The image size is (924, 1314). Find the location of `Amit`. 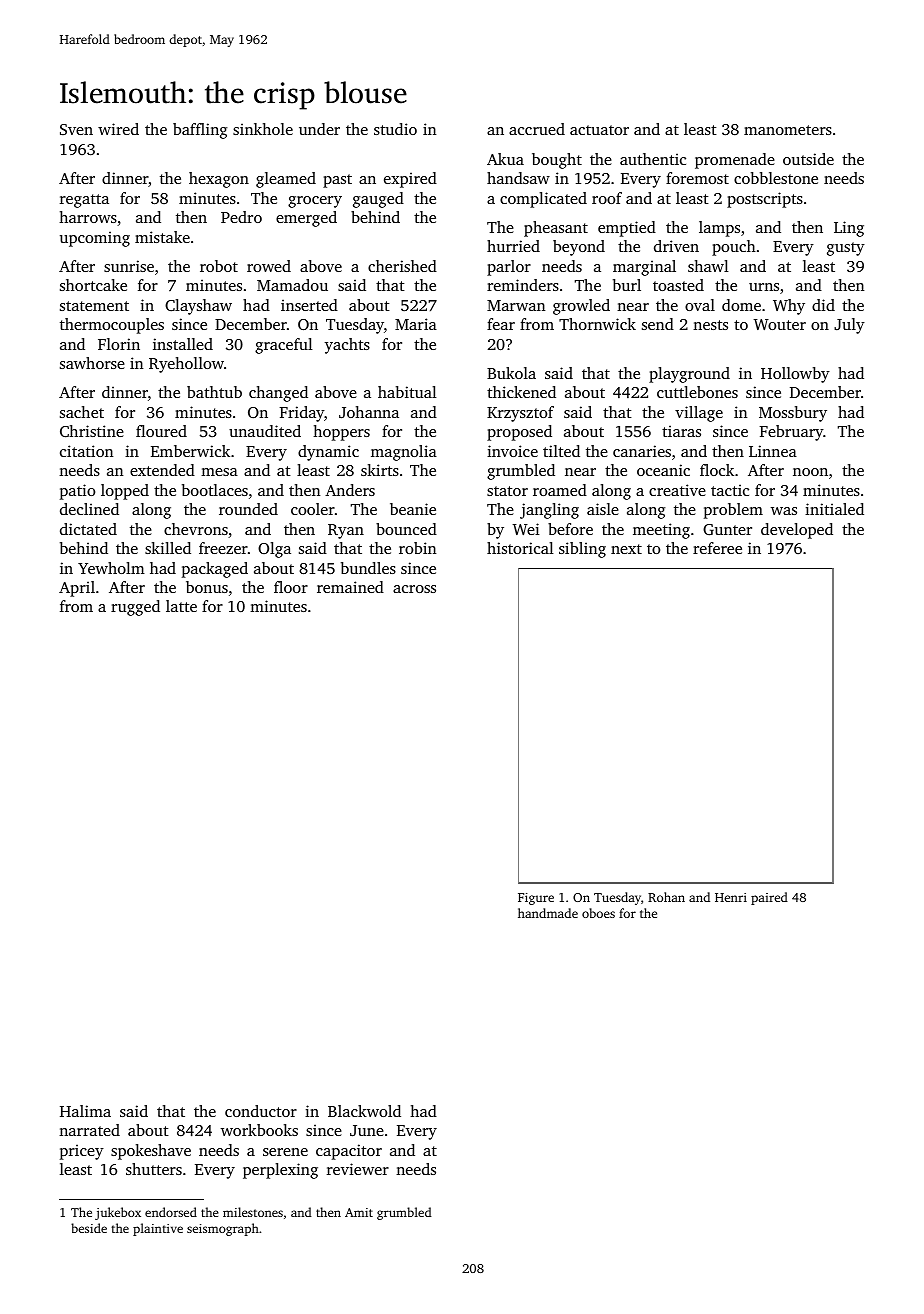

Amit is located at coordinates (359, 1212).
